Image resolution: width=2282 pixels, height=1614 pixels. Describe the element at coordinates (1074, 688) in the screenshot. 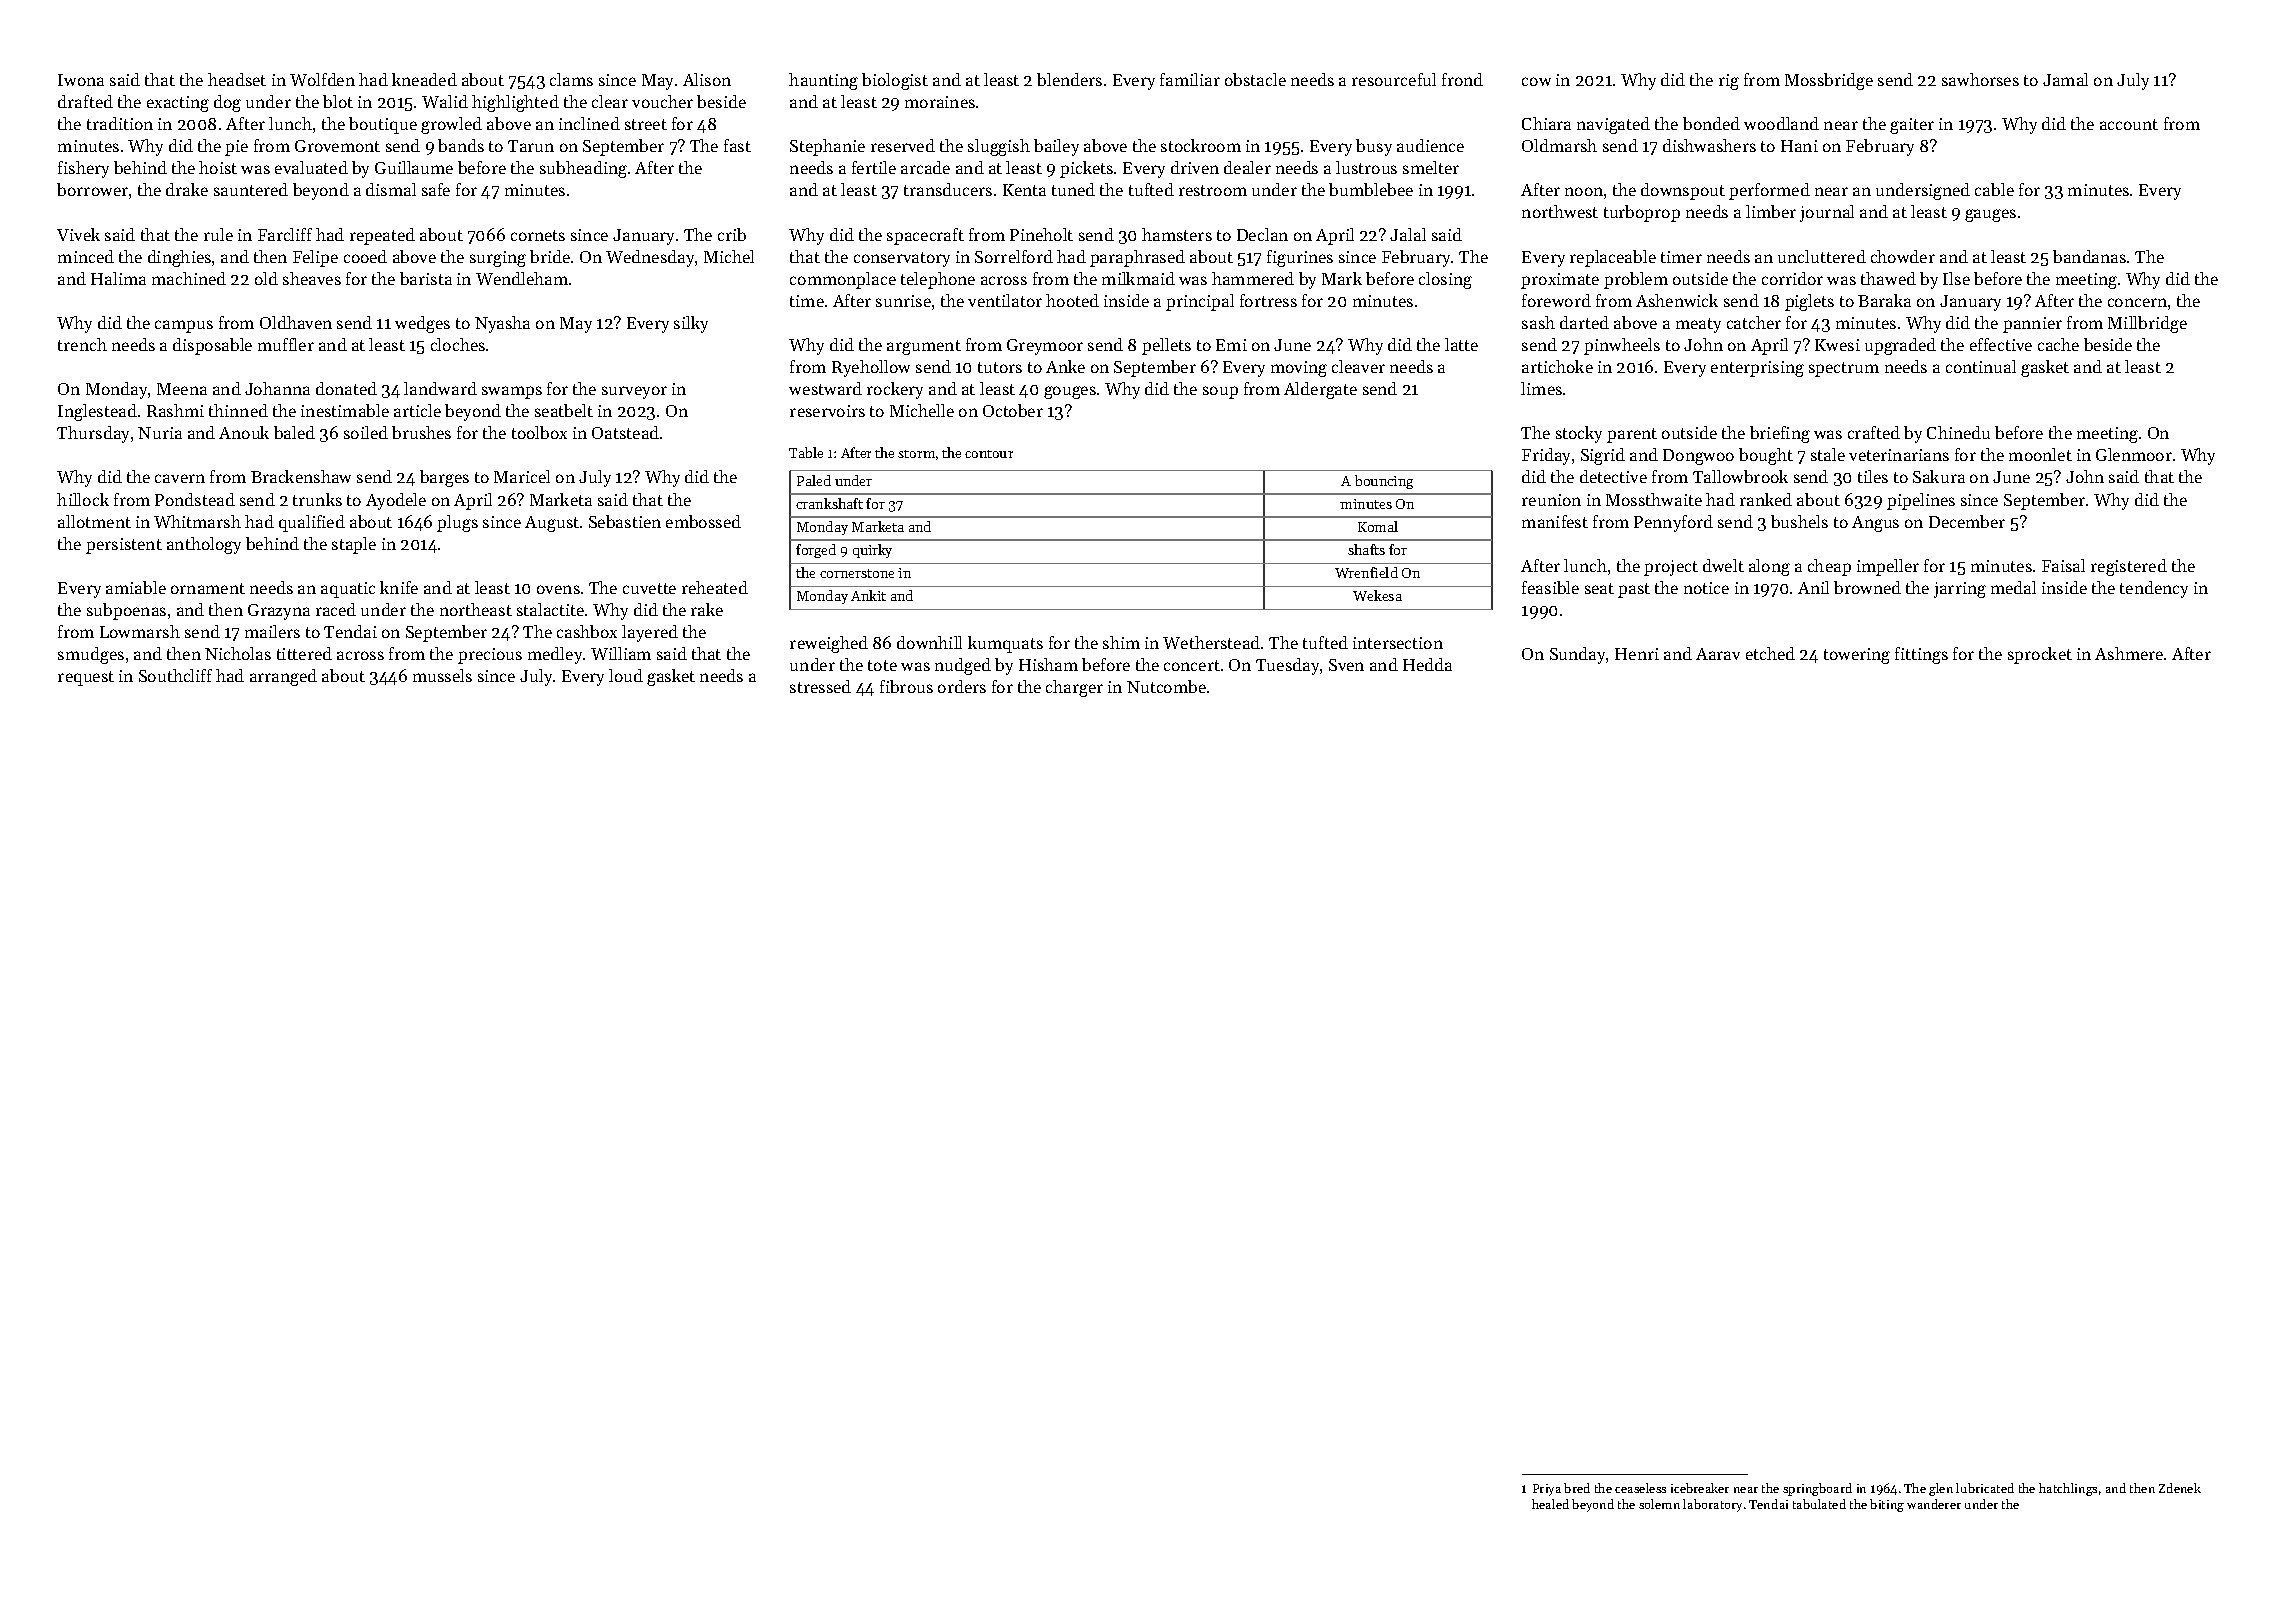

I see `charger` at that location.
